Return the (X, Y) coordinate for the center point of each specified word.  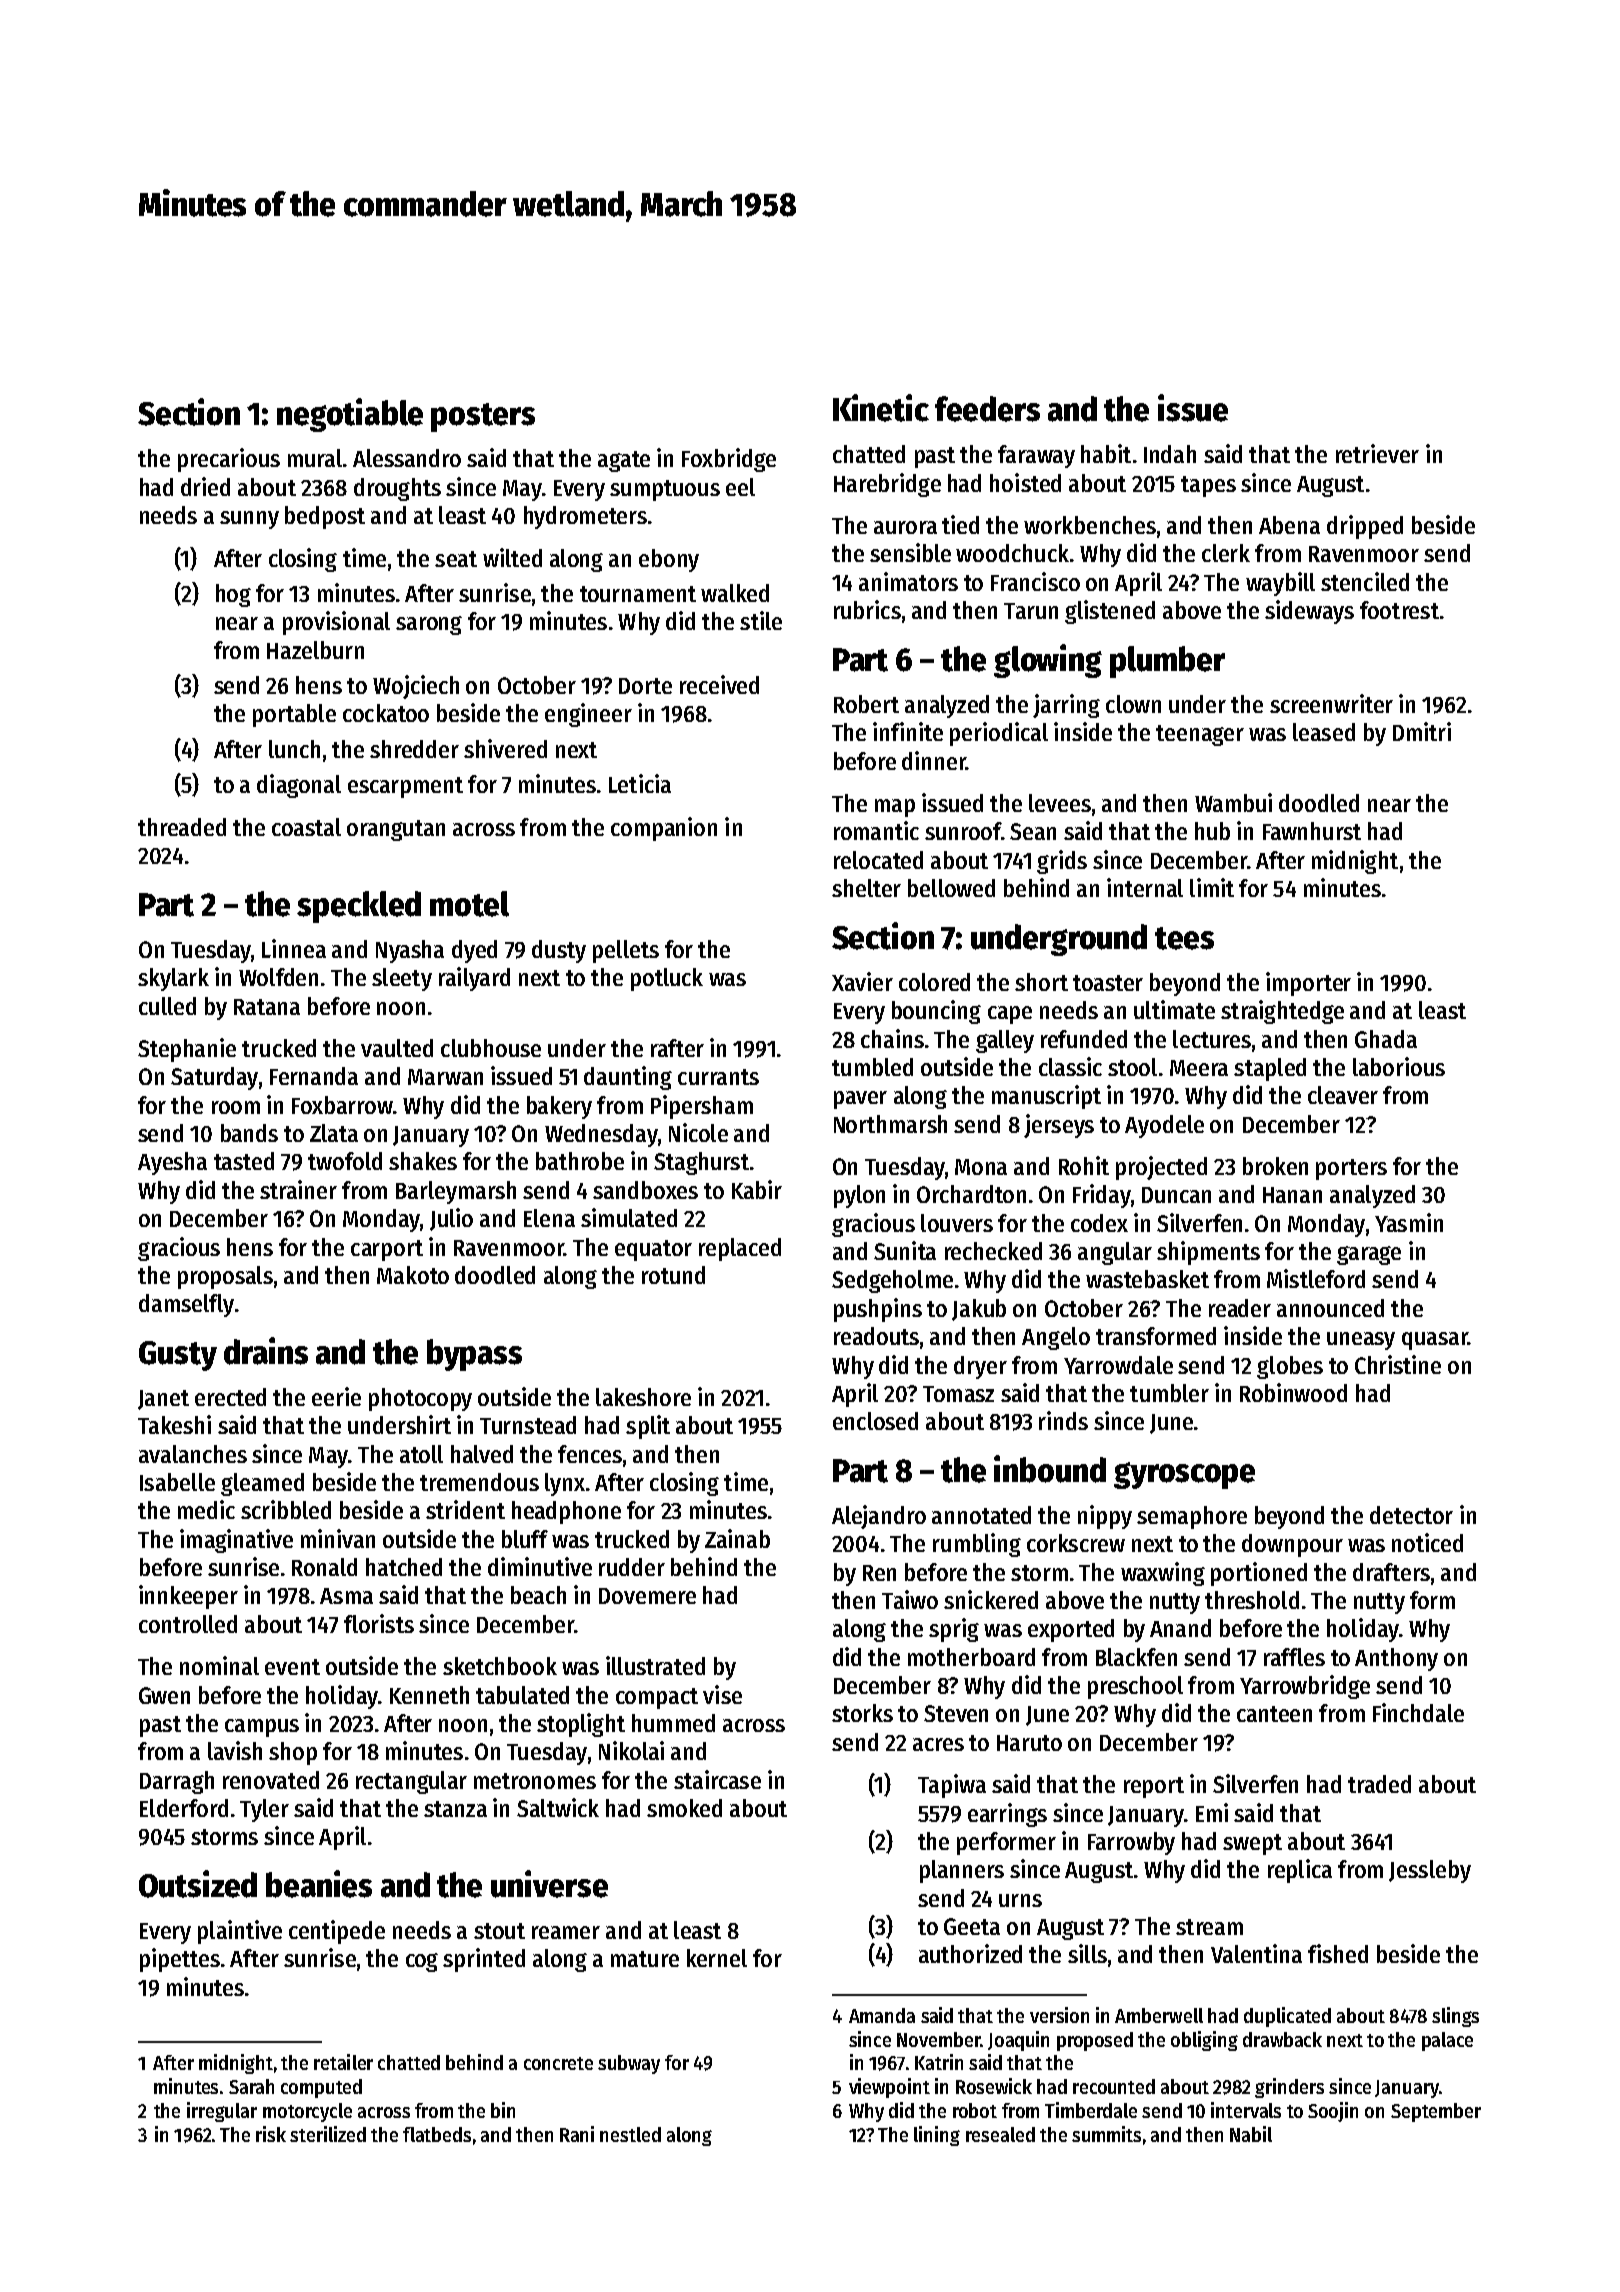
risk (271, 2134)
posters (483, 417)
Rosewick (994, 2086)
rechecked (993, 1251)
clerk (1226, 553)
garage (1369, 1255)
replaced (740, 1249)
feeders (987, 409)
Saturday (214, 1078)
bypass (474, 1355)
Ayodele (1164, 1126)
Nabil (1251, 2134)
